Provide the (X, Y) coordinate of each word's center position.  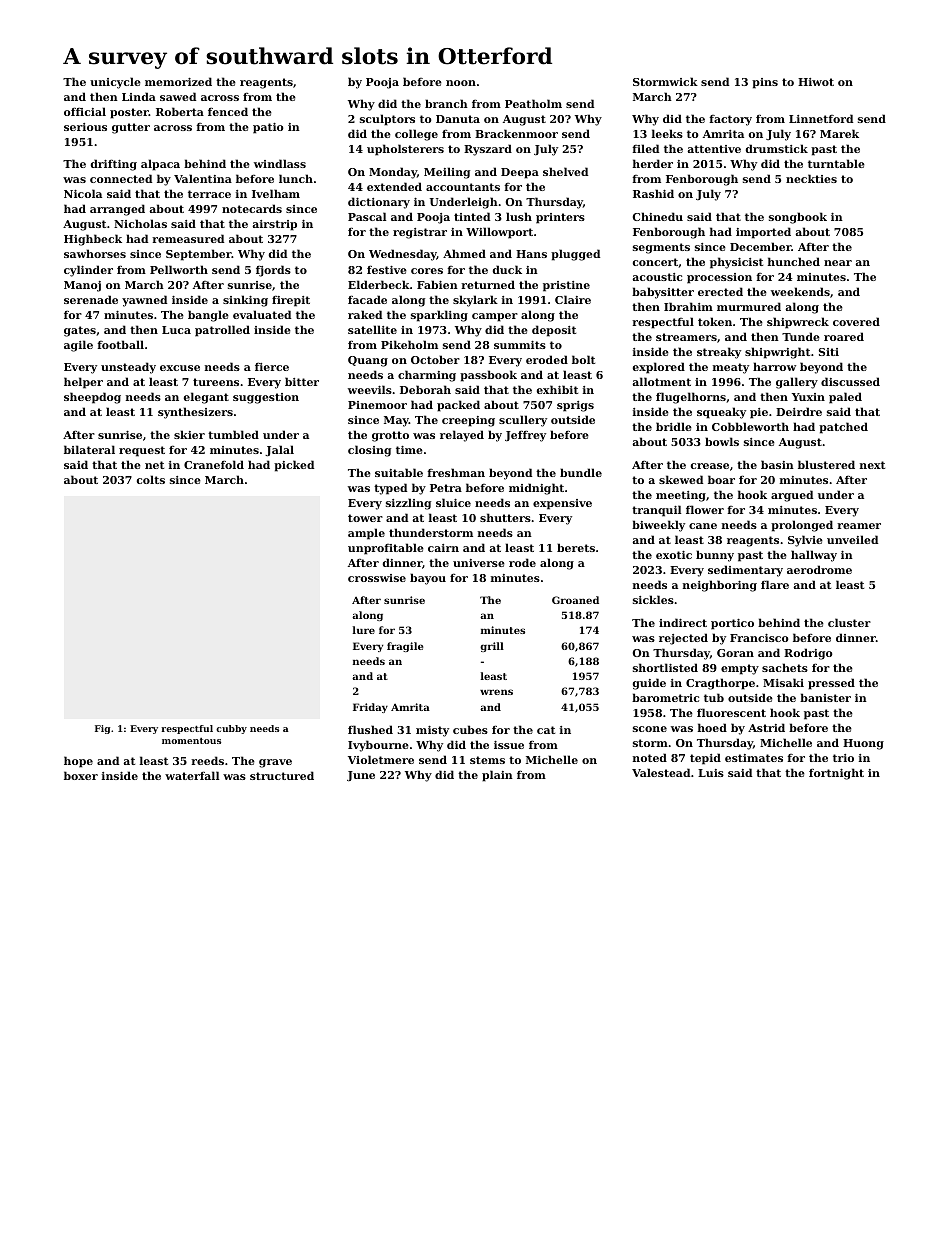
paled (845, 398)
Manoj (82, 286)
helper (83, 383)
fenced (228, 111)
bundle (581, 472)
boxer (81, 775)
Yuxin (808, 397)
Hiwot (816, 82)
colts (151, 479)
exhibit (557, 389)
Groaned (575, 600)
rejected (683, 639)
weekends (800, 291)
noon (461, 83)
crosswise (377, 578)
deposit (554, 331)
